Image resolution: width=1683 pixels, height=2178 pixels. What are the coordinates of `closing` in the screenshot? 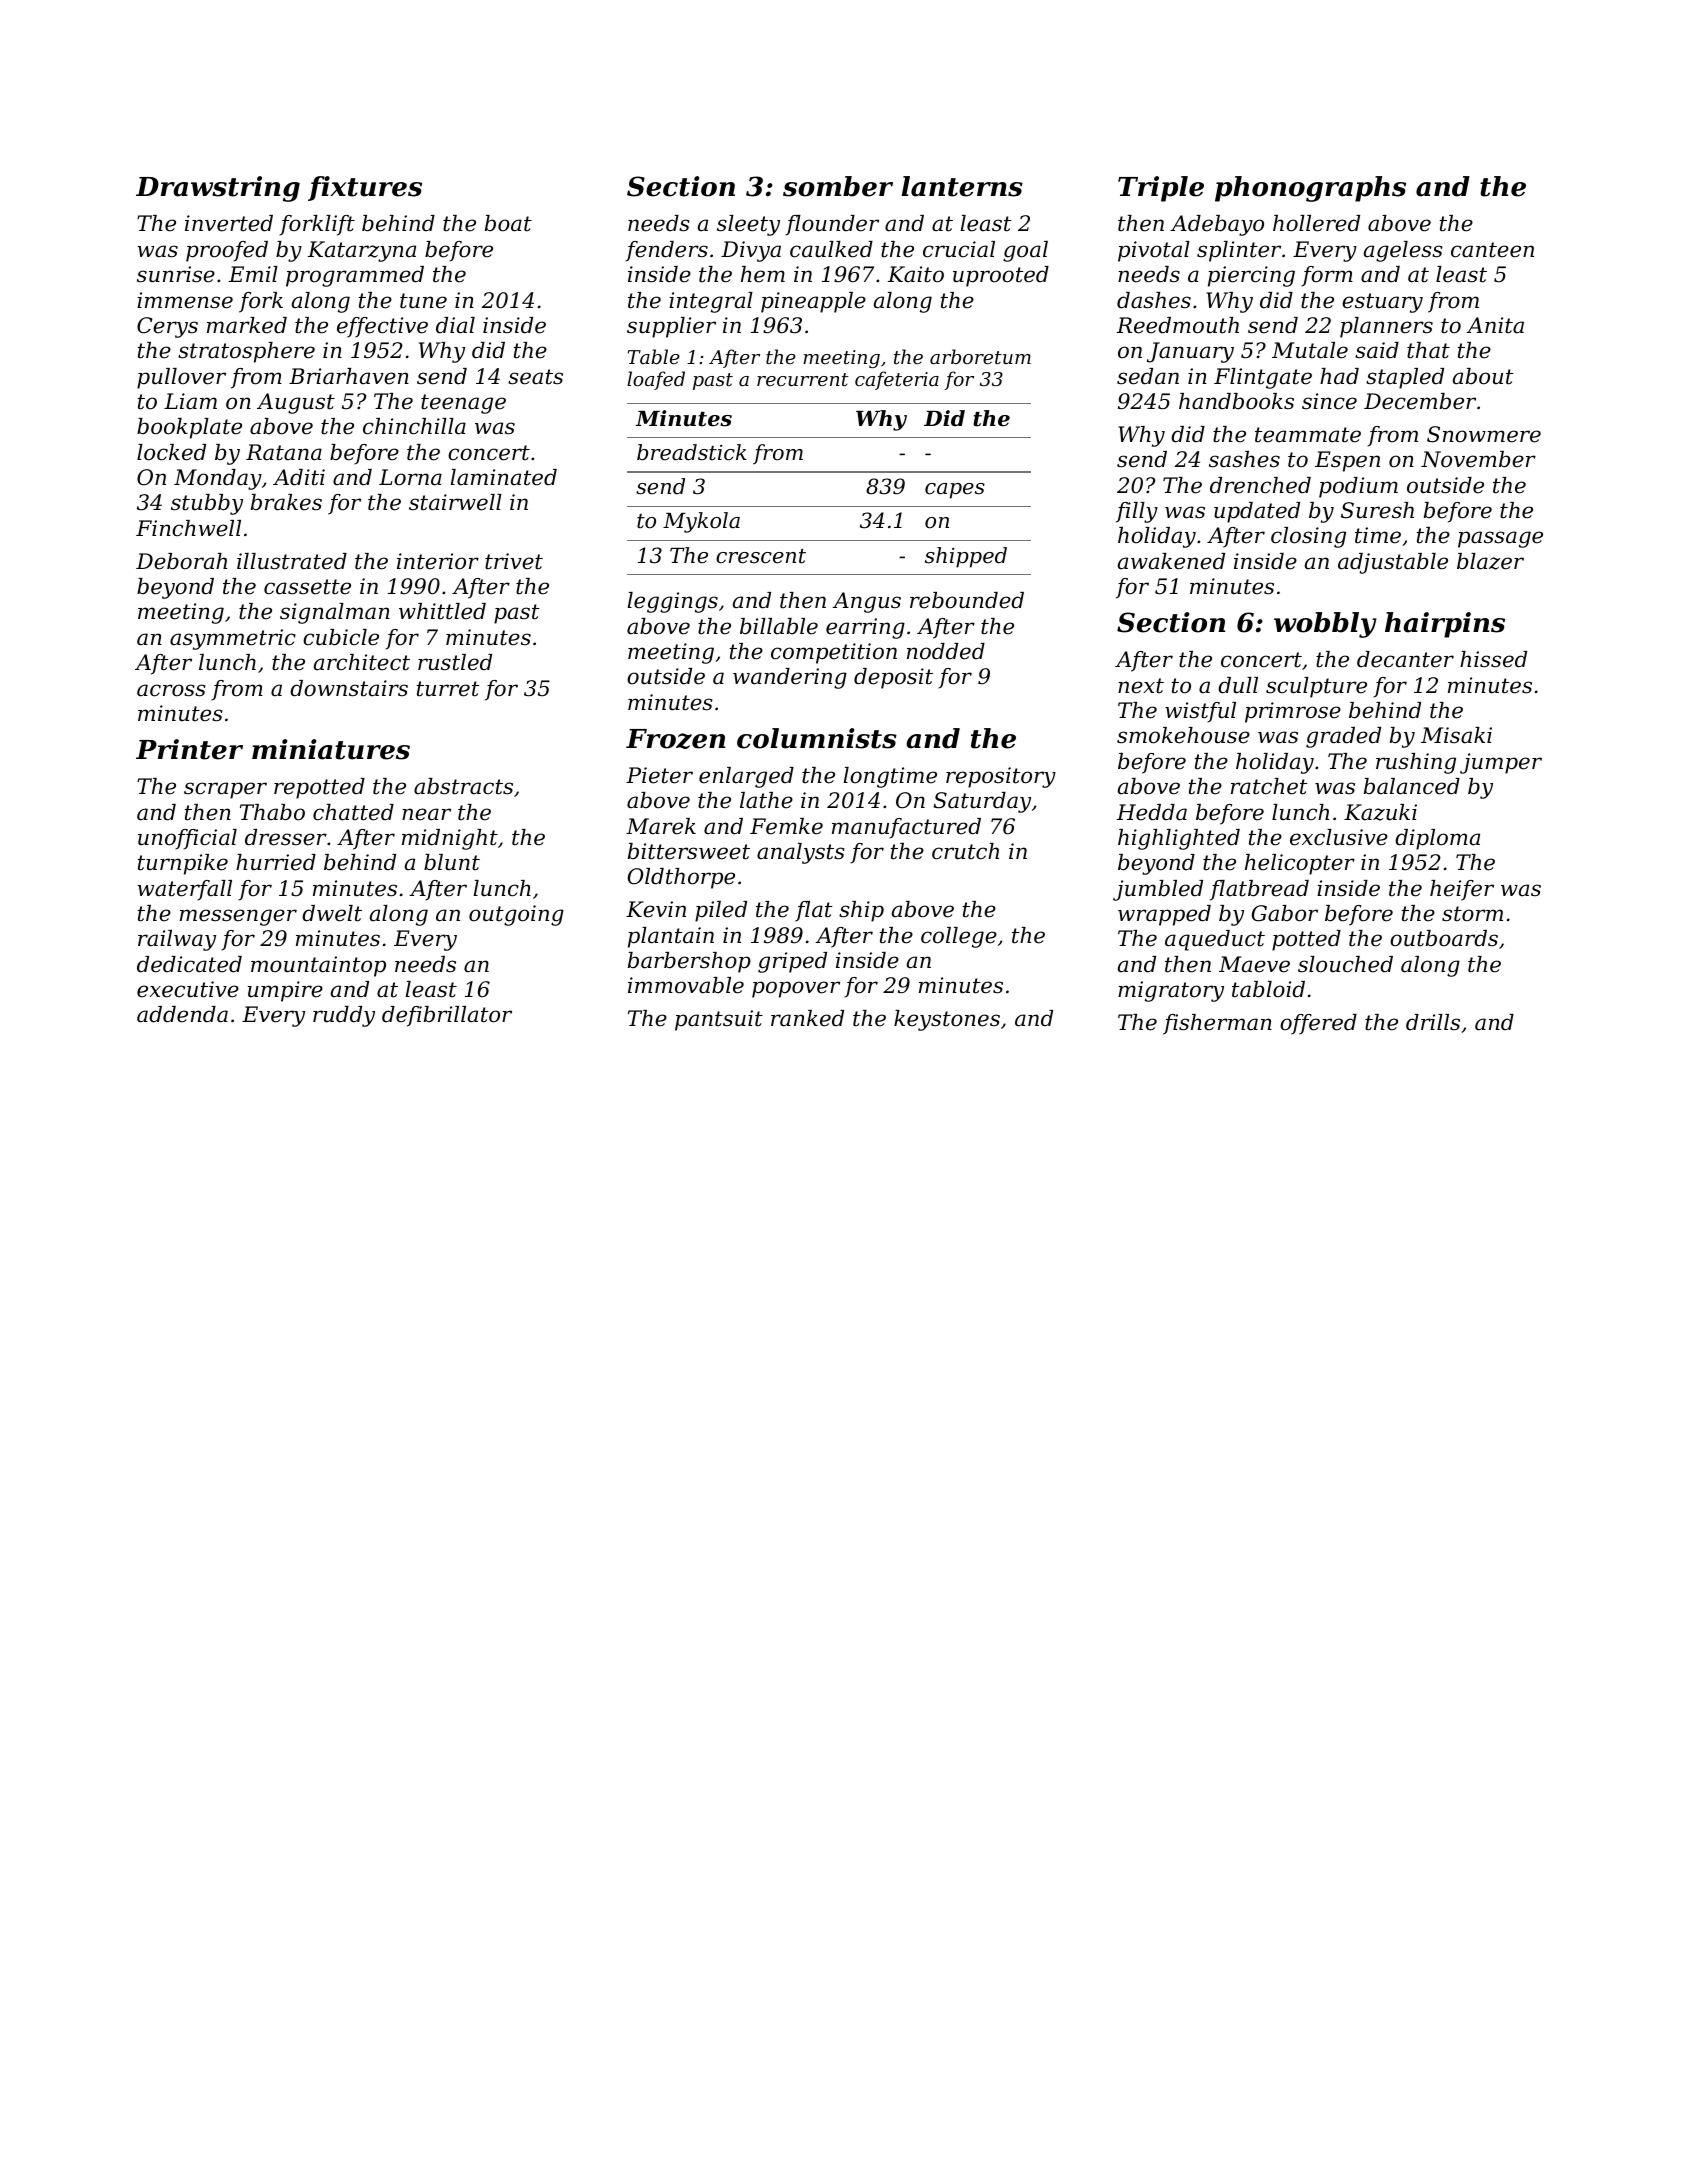 It's located at (1308, 537).
